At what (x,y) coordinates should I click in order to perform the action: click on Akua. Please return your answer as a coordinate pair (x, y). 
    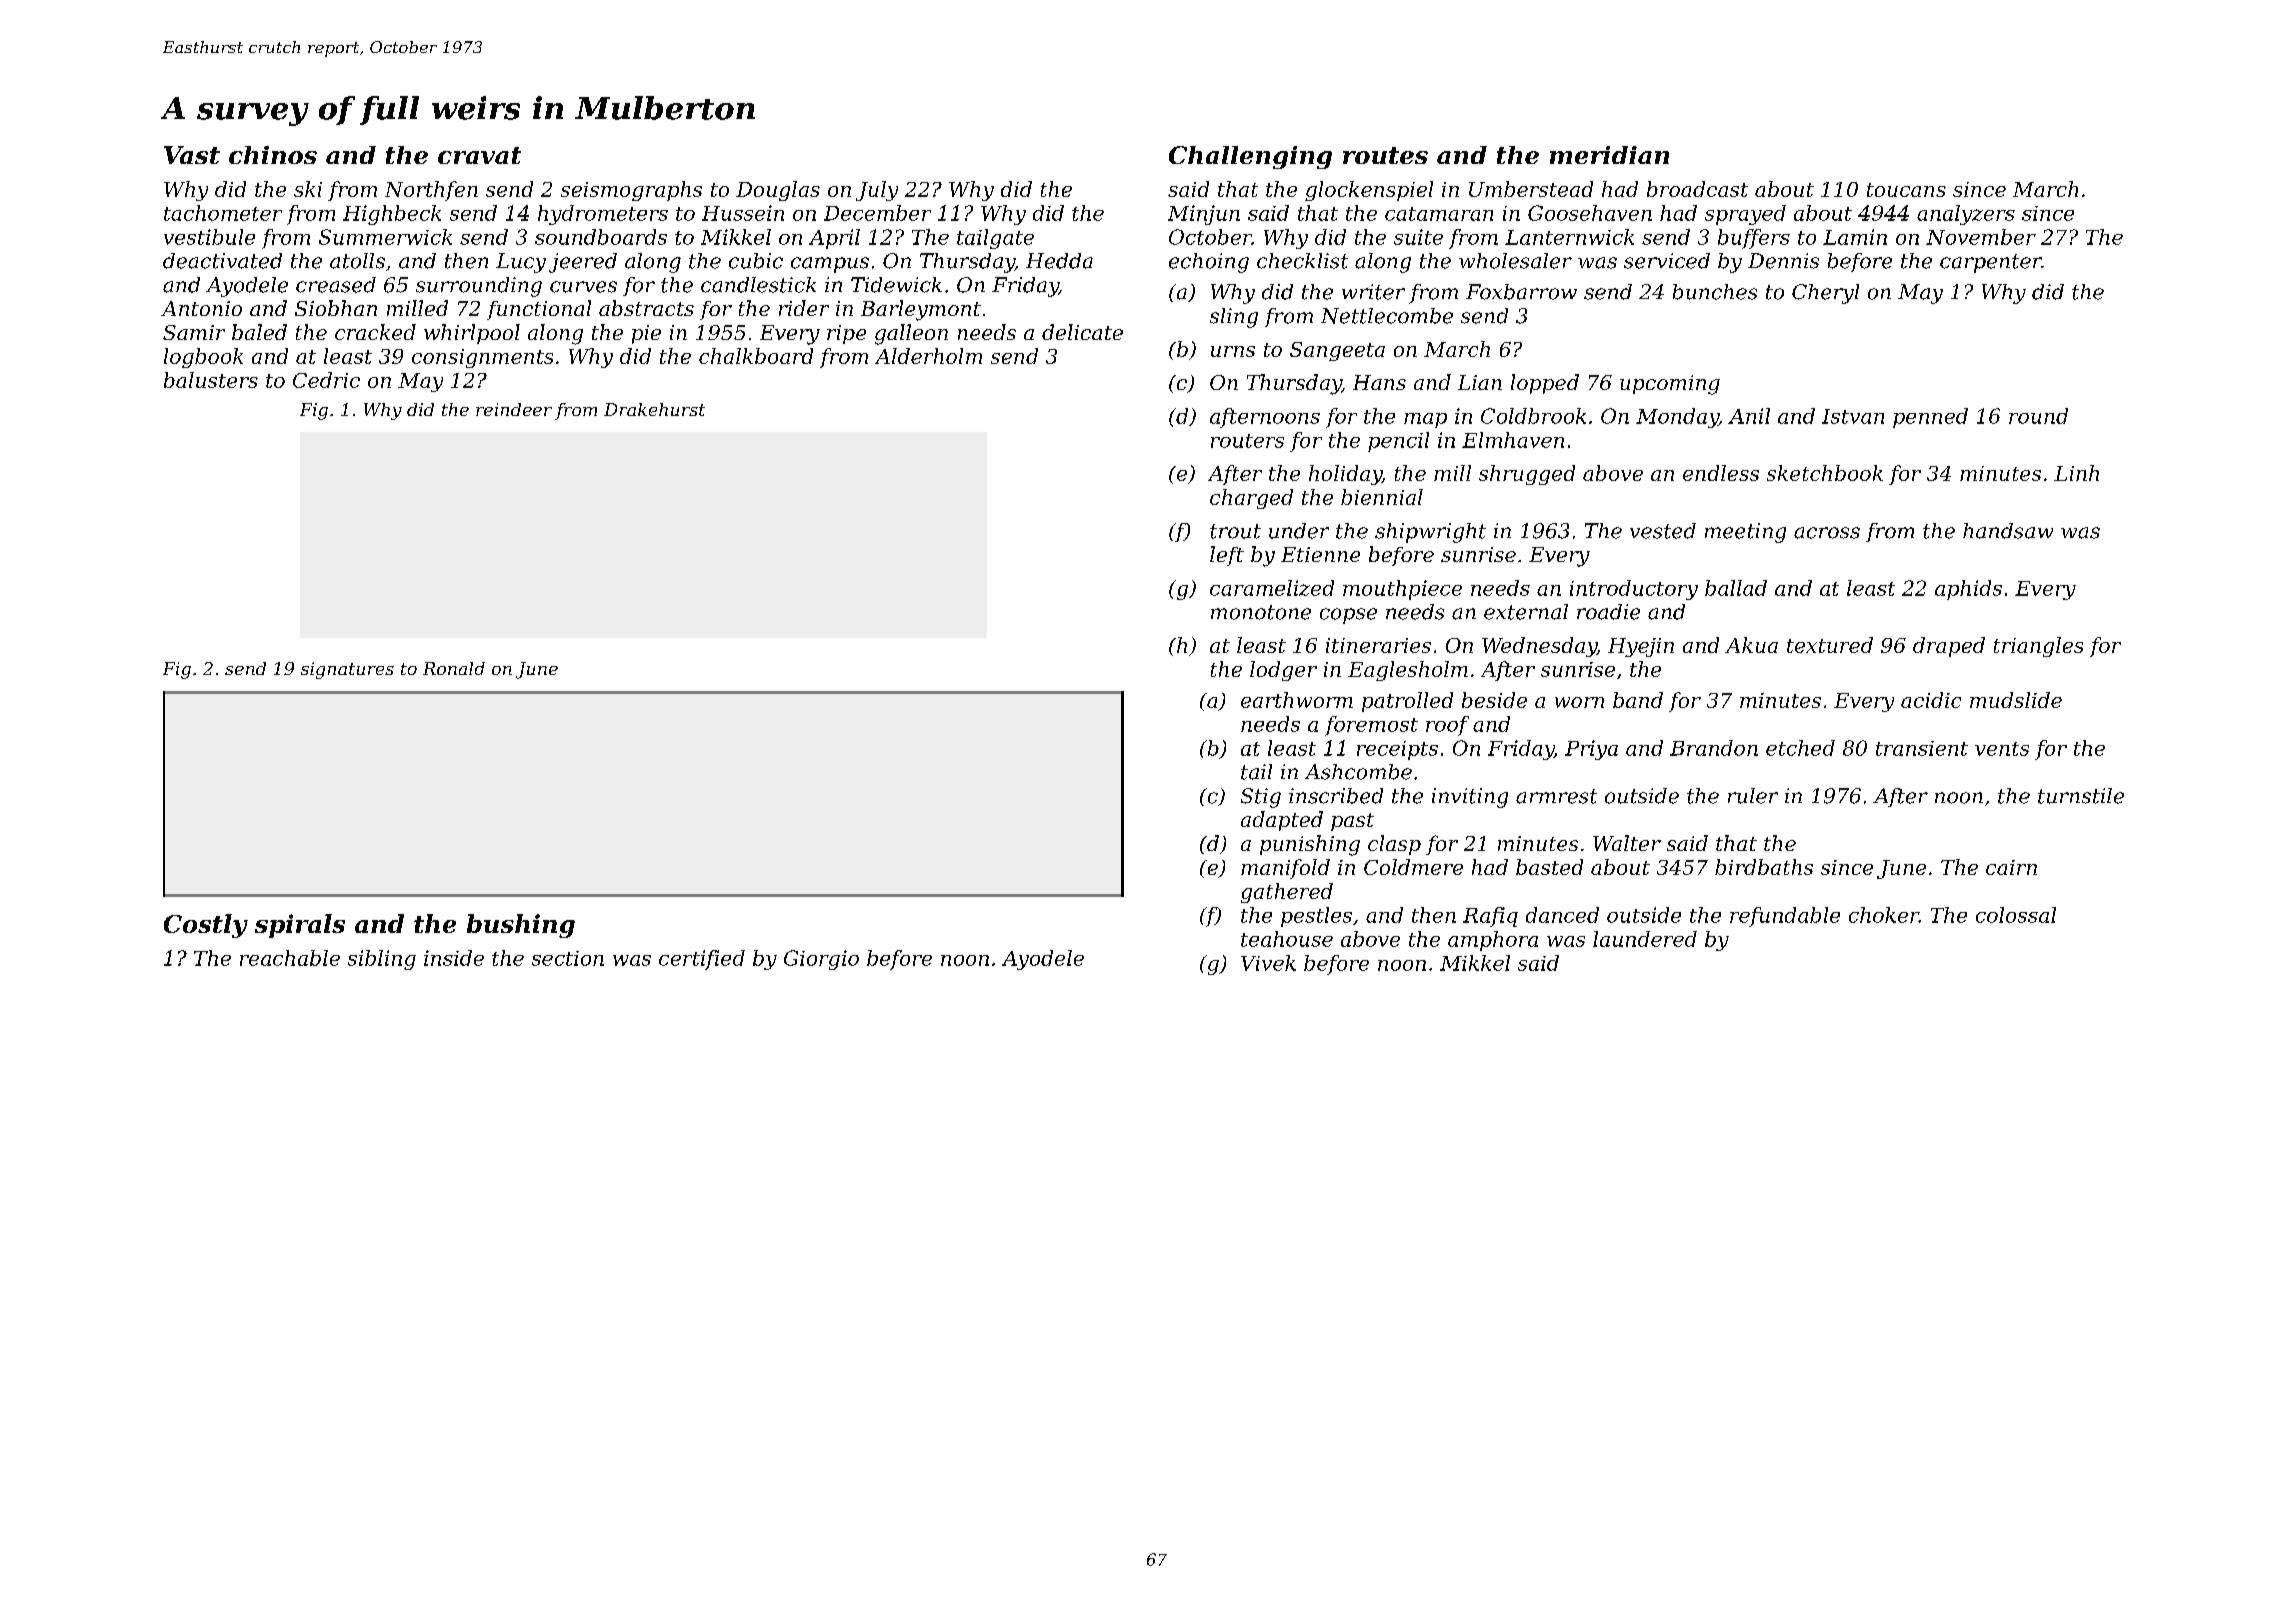
    Looking at the image, I should click on (1751, 645).
